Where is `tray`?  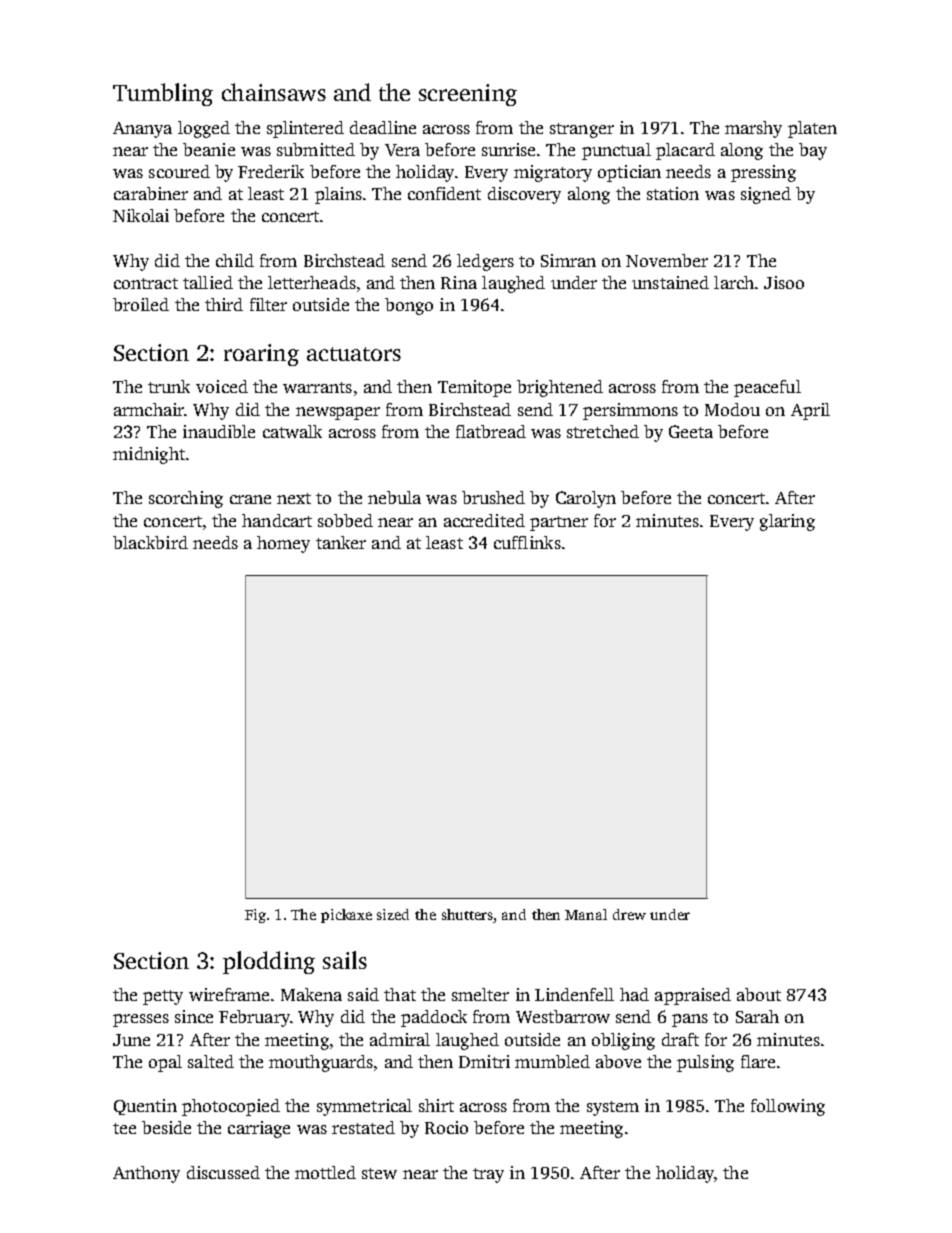
tray is located at coordinates (488, 1175).
